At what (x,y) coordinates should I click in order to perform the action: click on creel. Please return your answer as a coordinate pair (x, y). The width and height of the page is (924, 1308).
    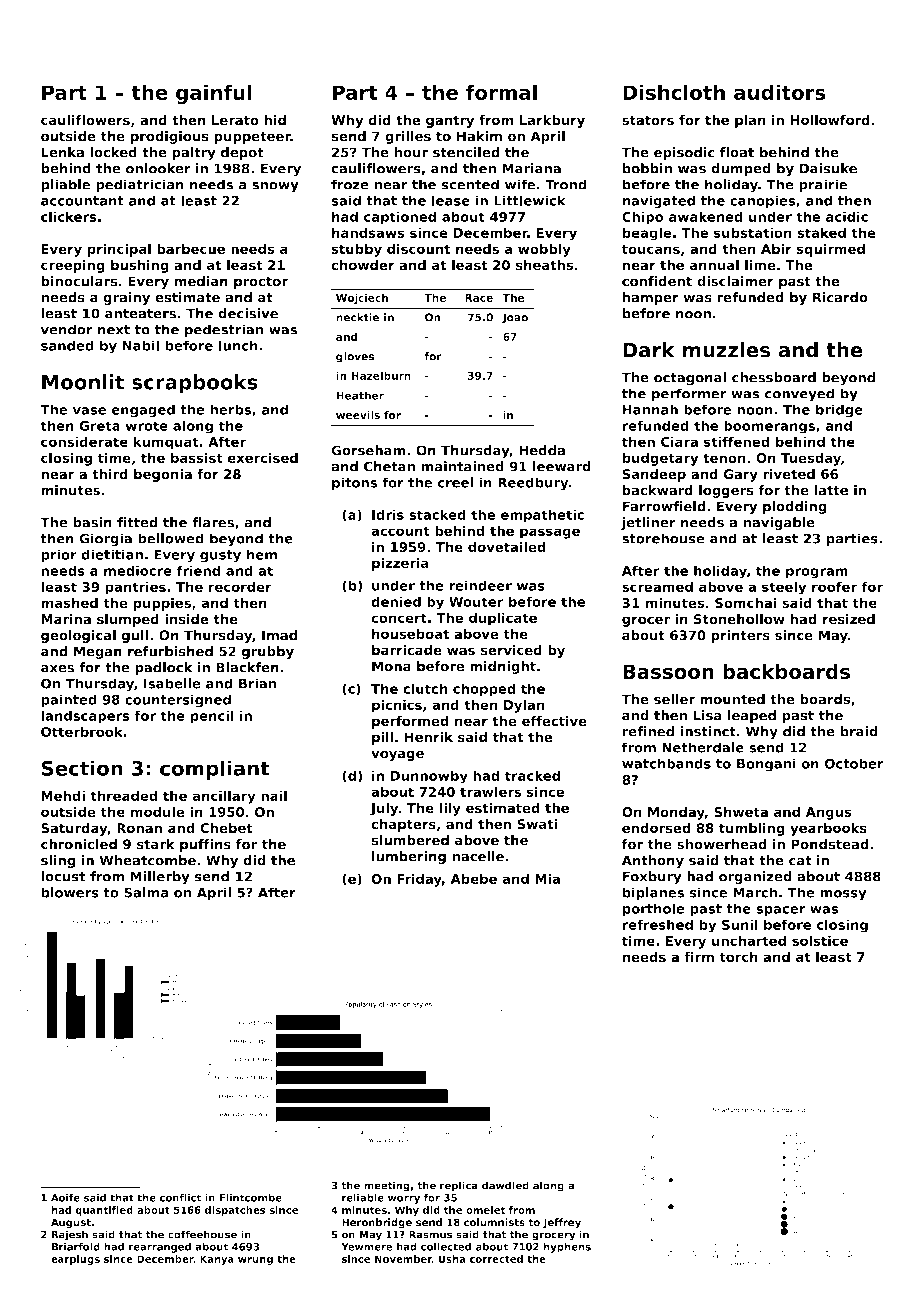
    Looking at the image, I should click on (455, 482).
